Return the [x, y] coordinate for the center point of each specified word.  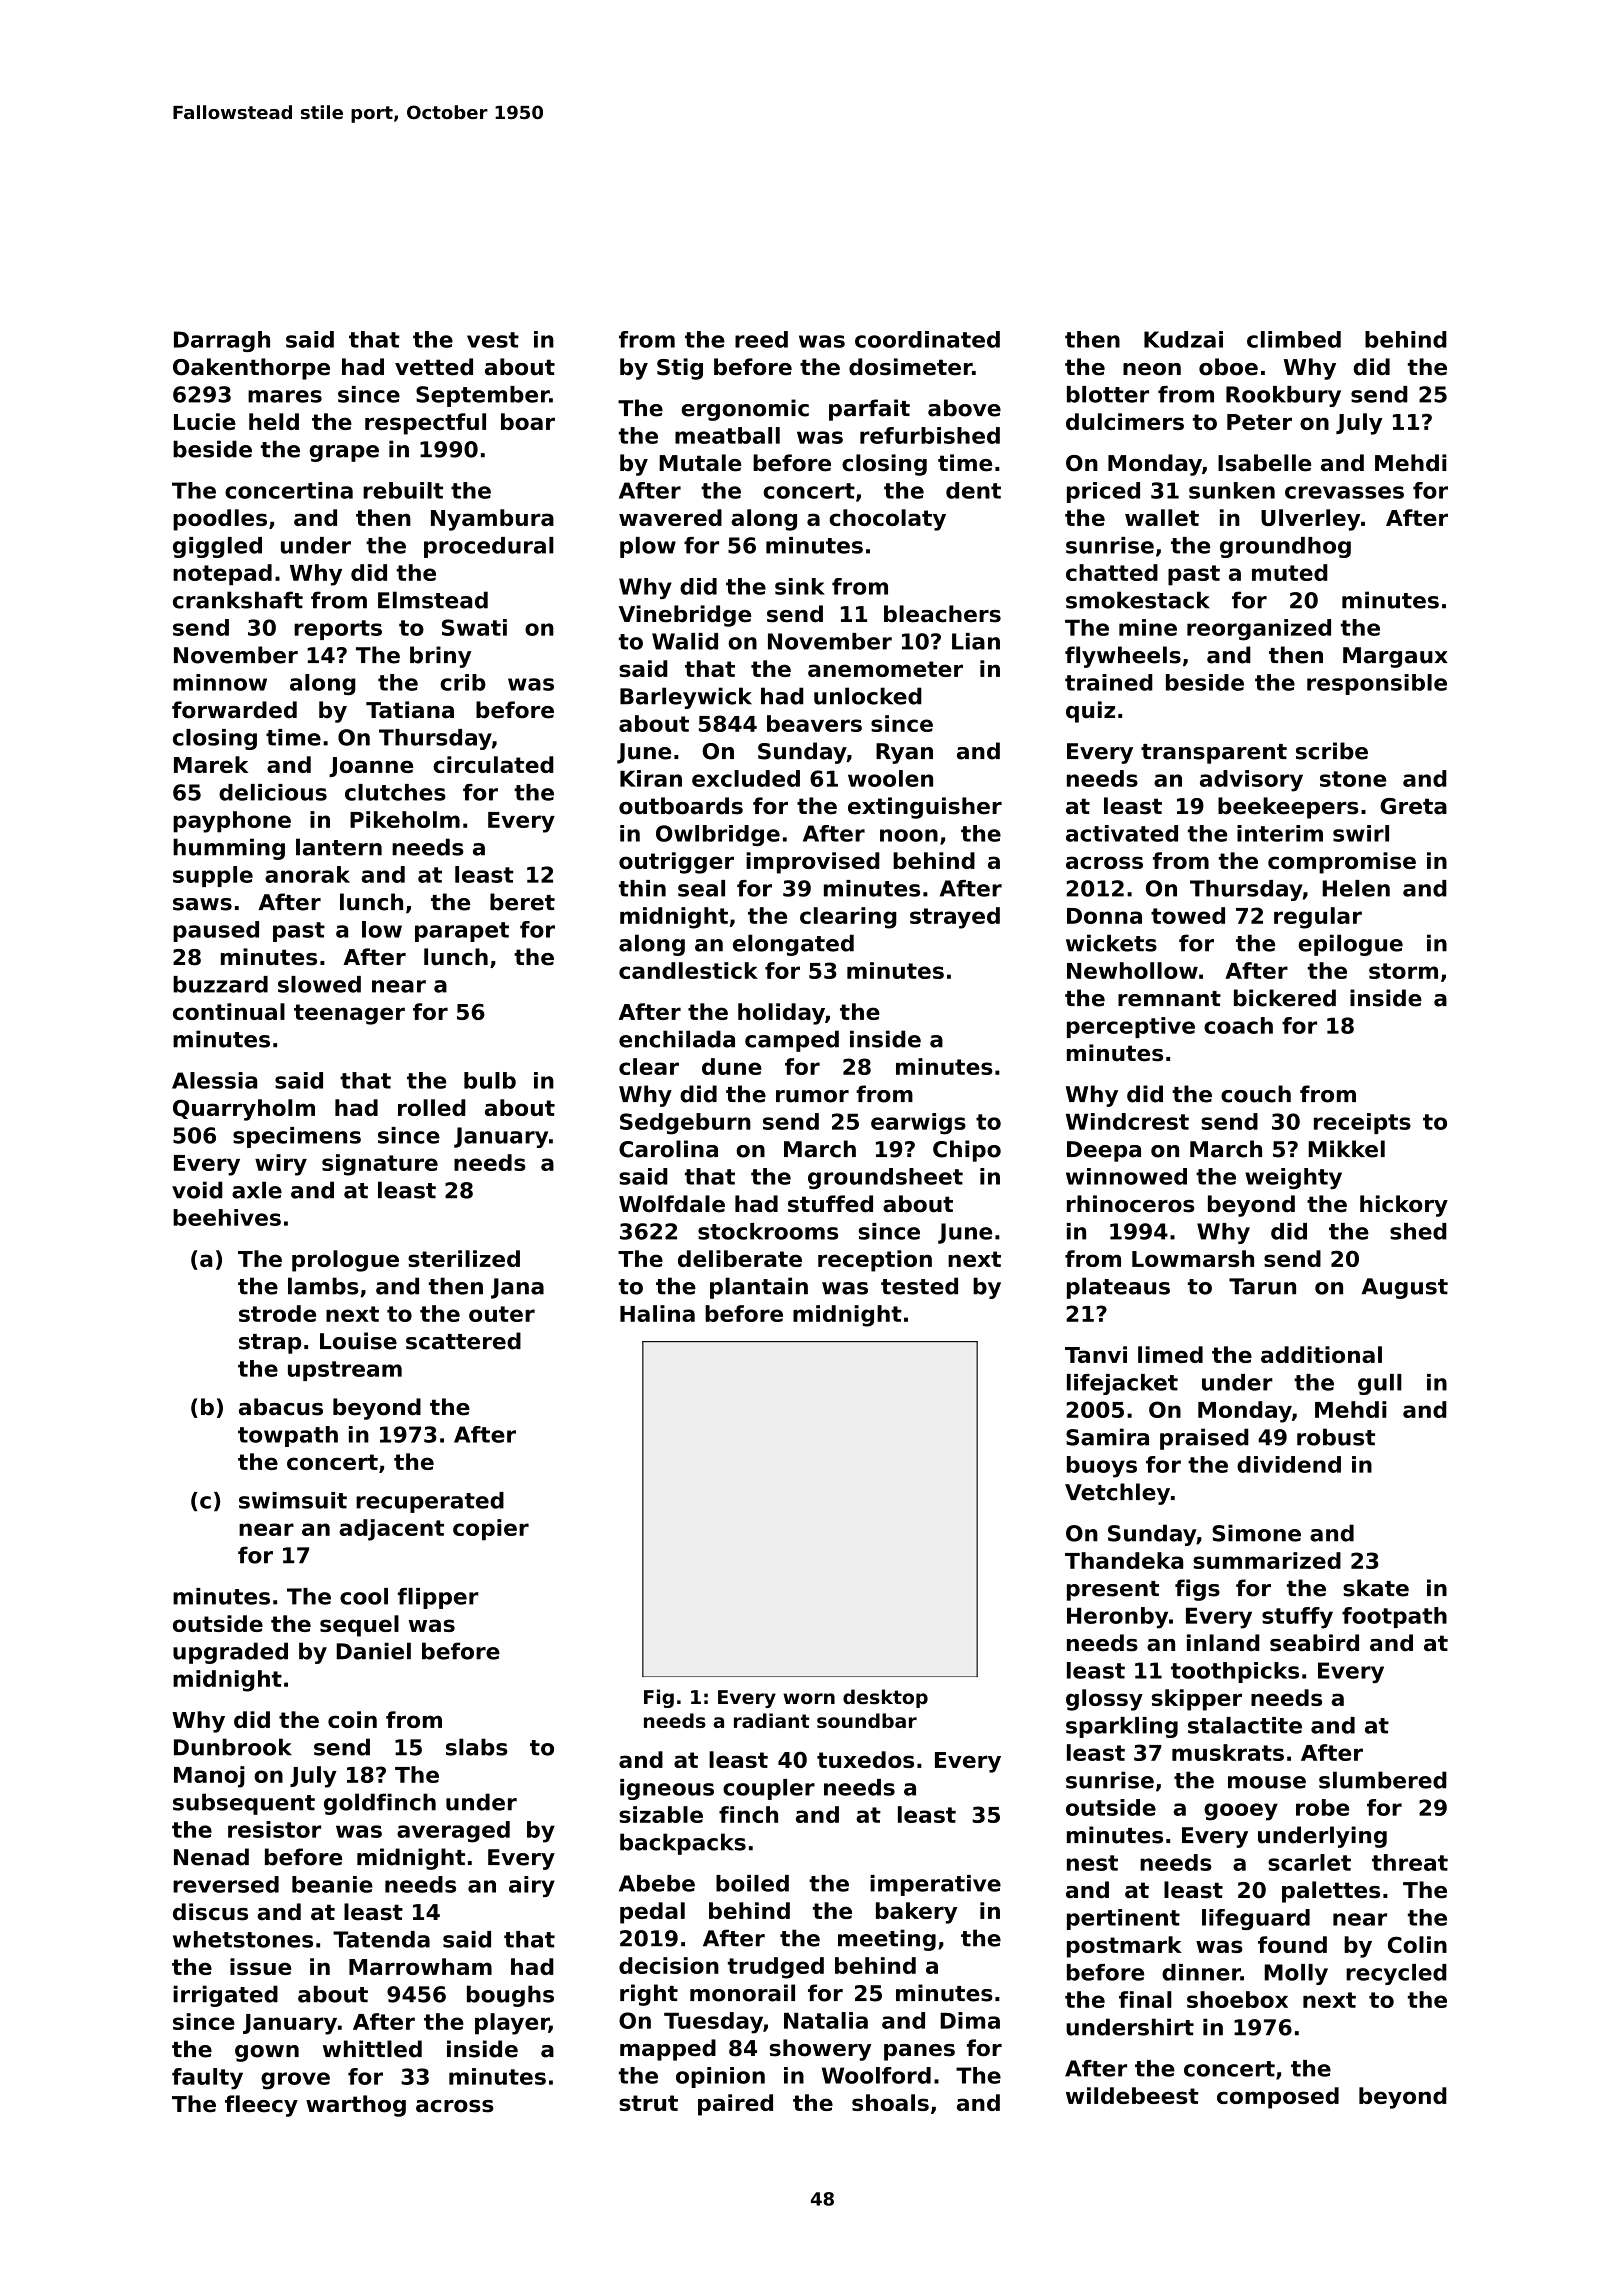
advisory [1251, 781]
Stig [680, 369]
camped [792, 1041]
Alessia [214, 1080]
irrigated [225, 1996]
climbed [1294, 339]
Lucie [205, 421]
